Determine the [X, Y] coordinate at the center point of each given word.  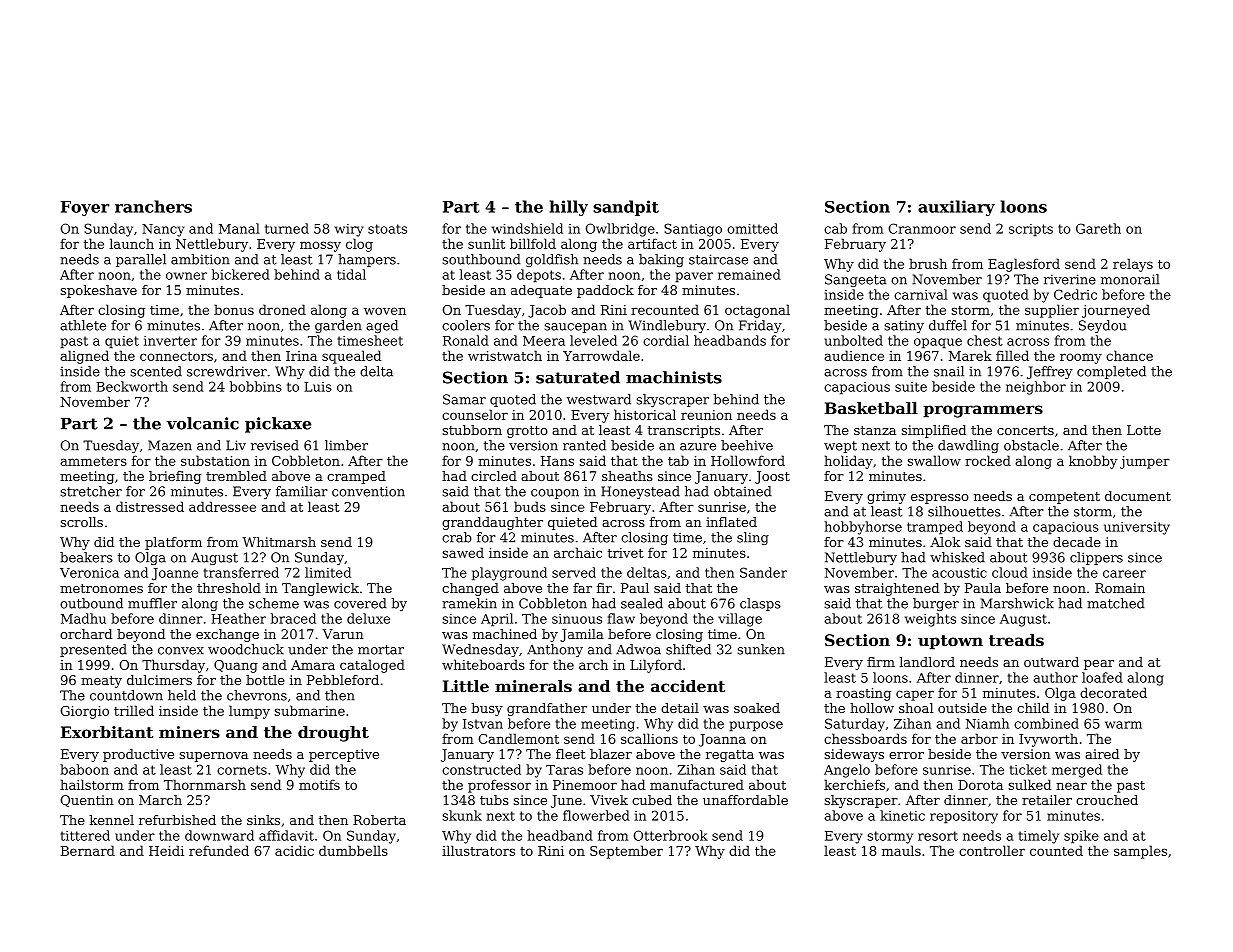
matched [1116, 603]
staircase [718, 259]
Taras [564, 770]
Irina [301, 356]
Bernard [88, 850]
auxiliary [956, 208]
